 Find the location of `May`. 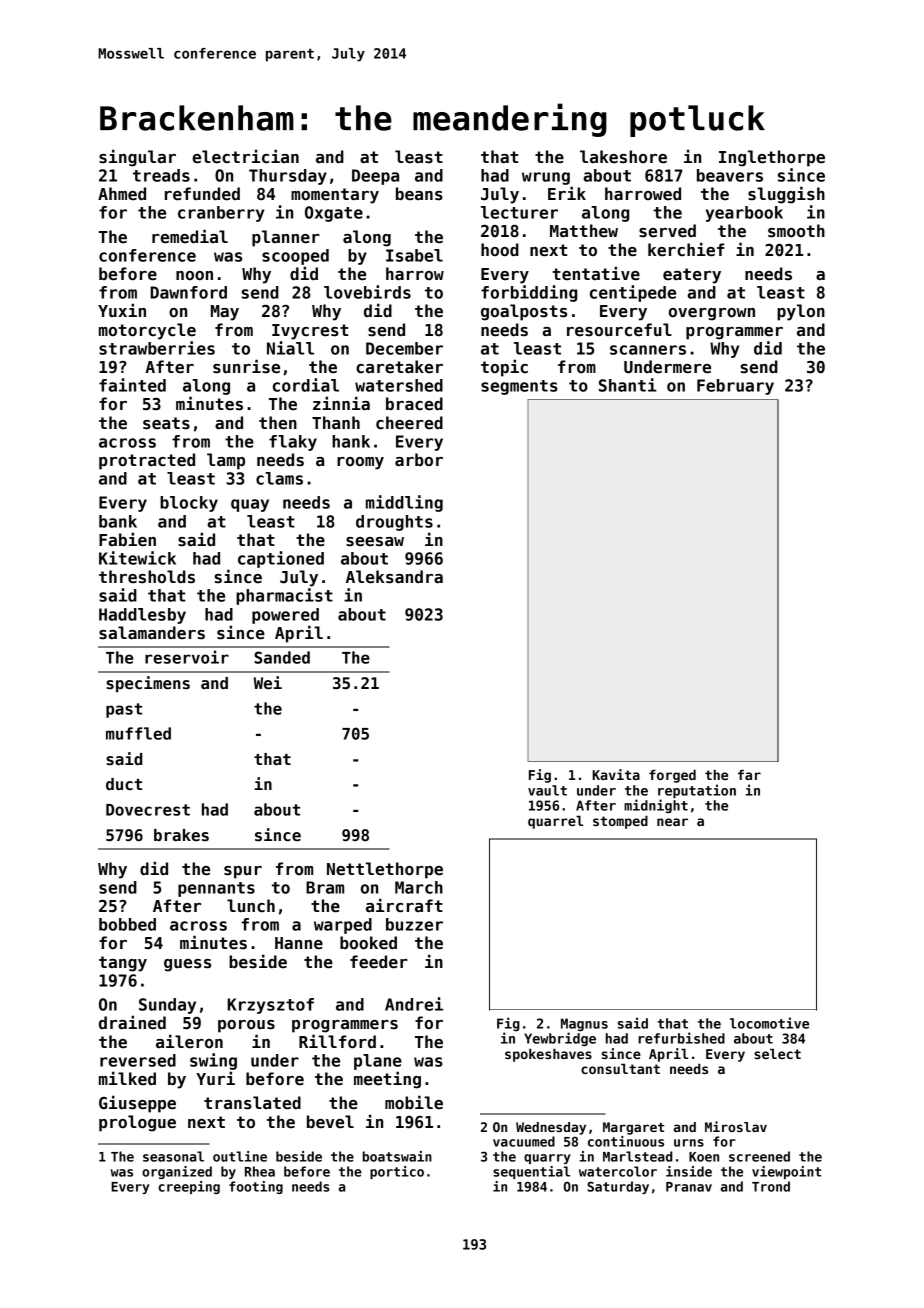

May is located at coordinates (225, 313).
